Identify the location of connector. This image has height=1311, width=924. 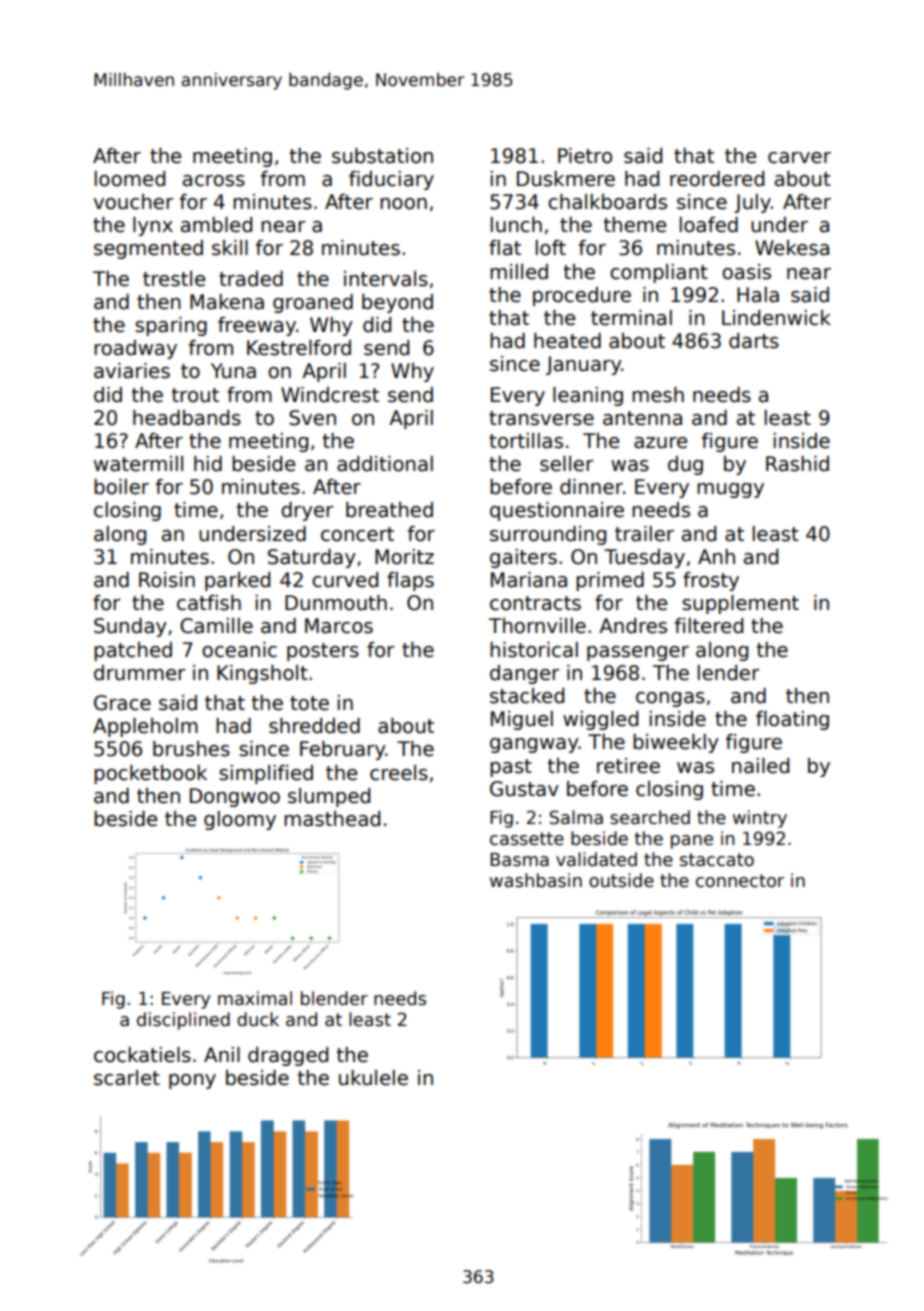
(740, 881).
